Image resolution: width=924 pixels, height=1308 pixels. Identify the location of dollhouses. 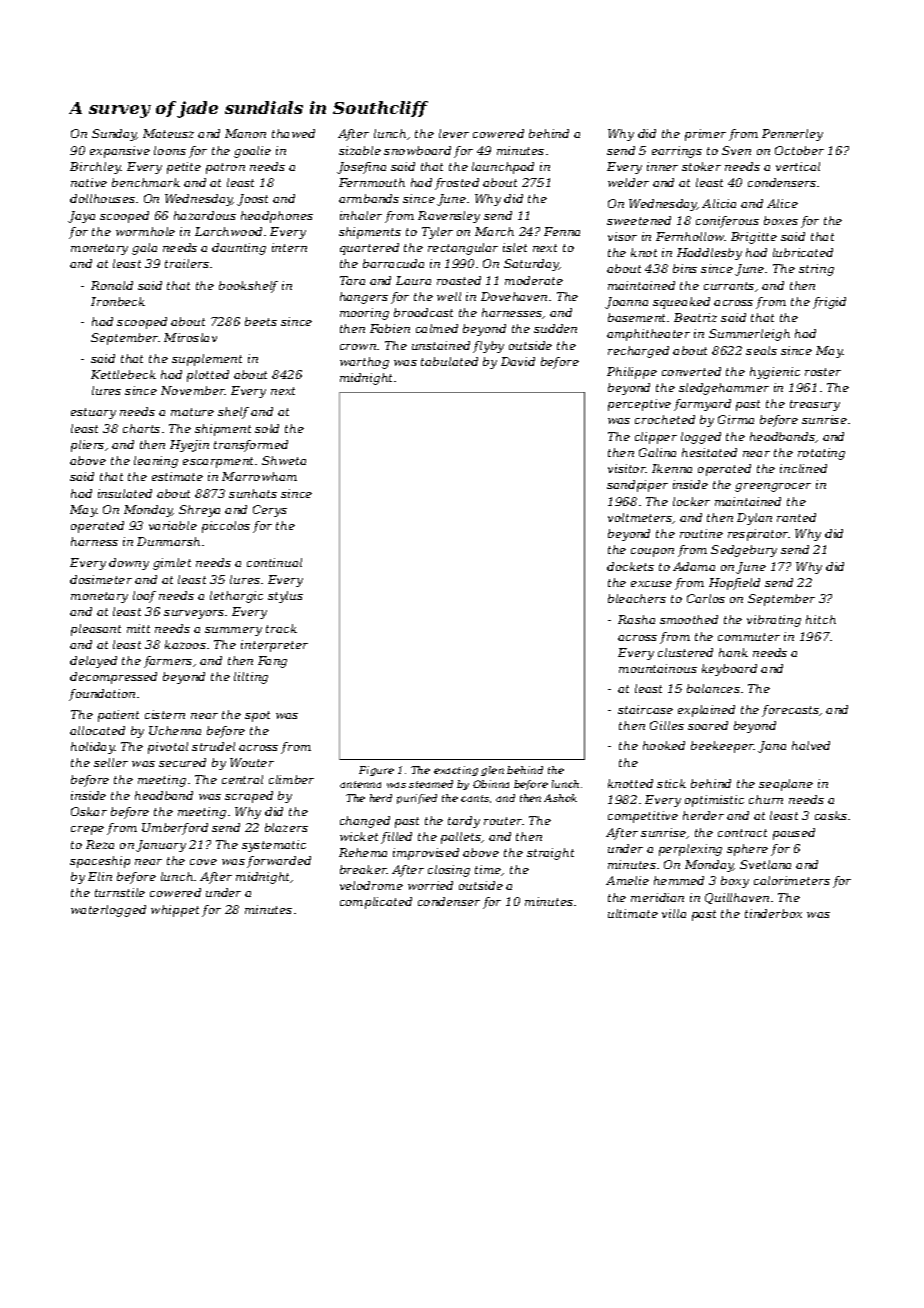
(102, 198).
